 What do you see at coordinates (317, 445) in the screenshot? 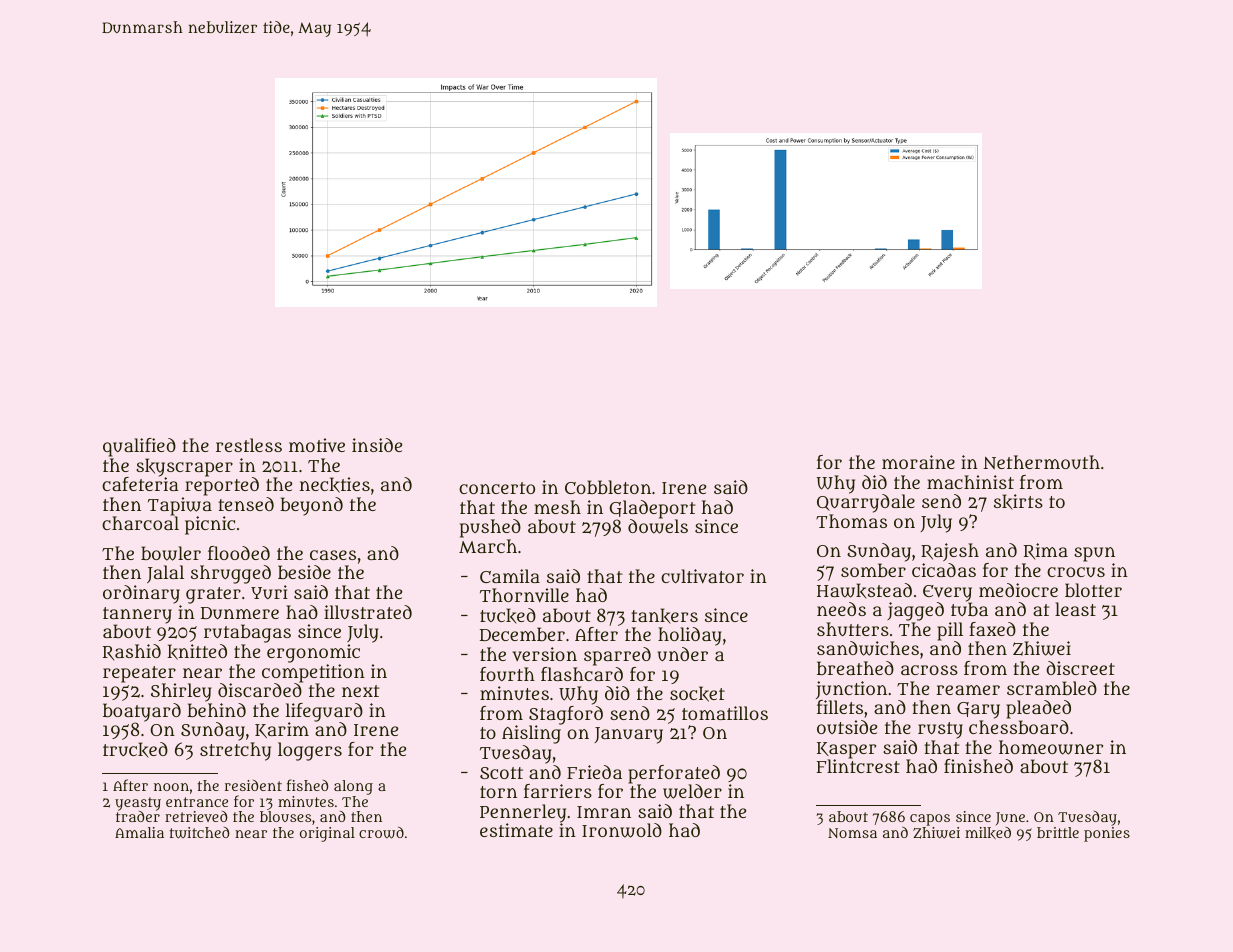
I see `motive` at bounding box center [317, 445].
